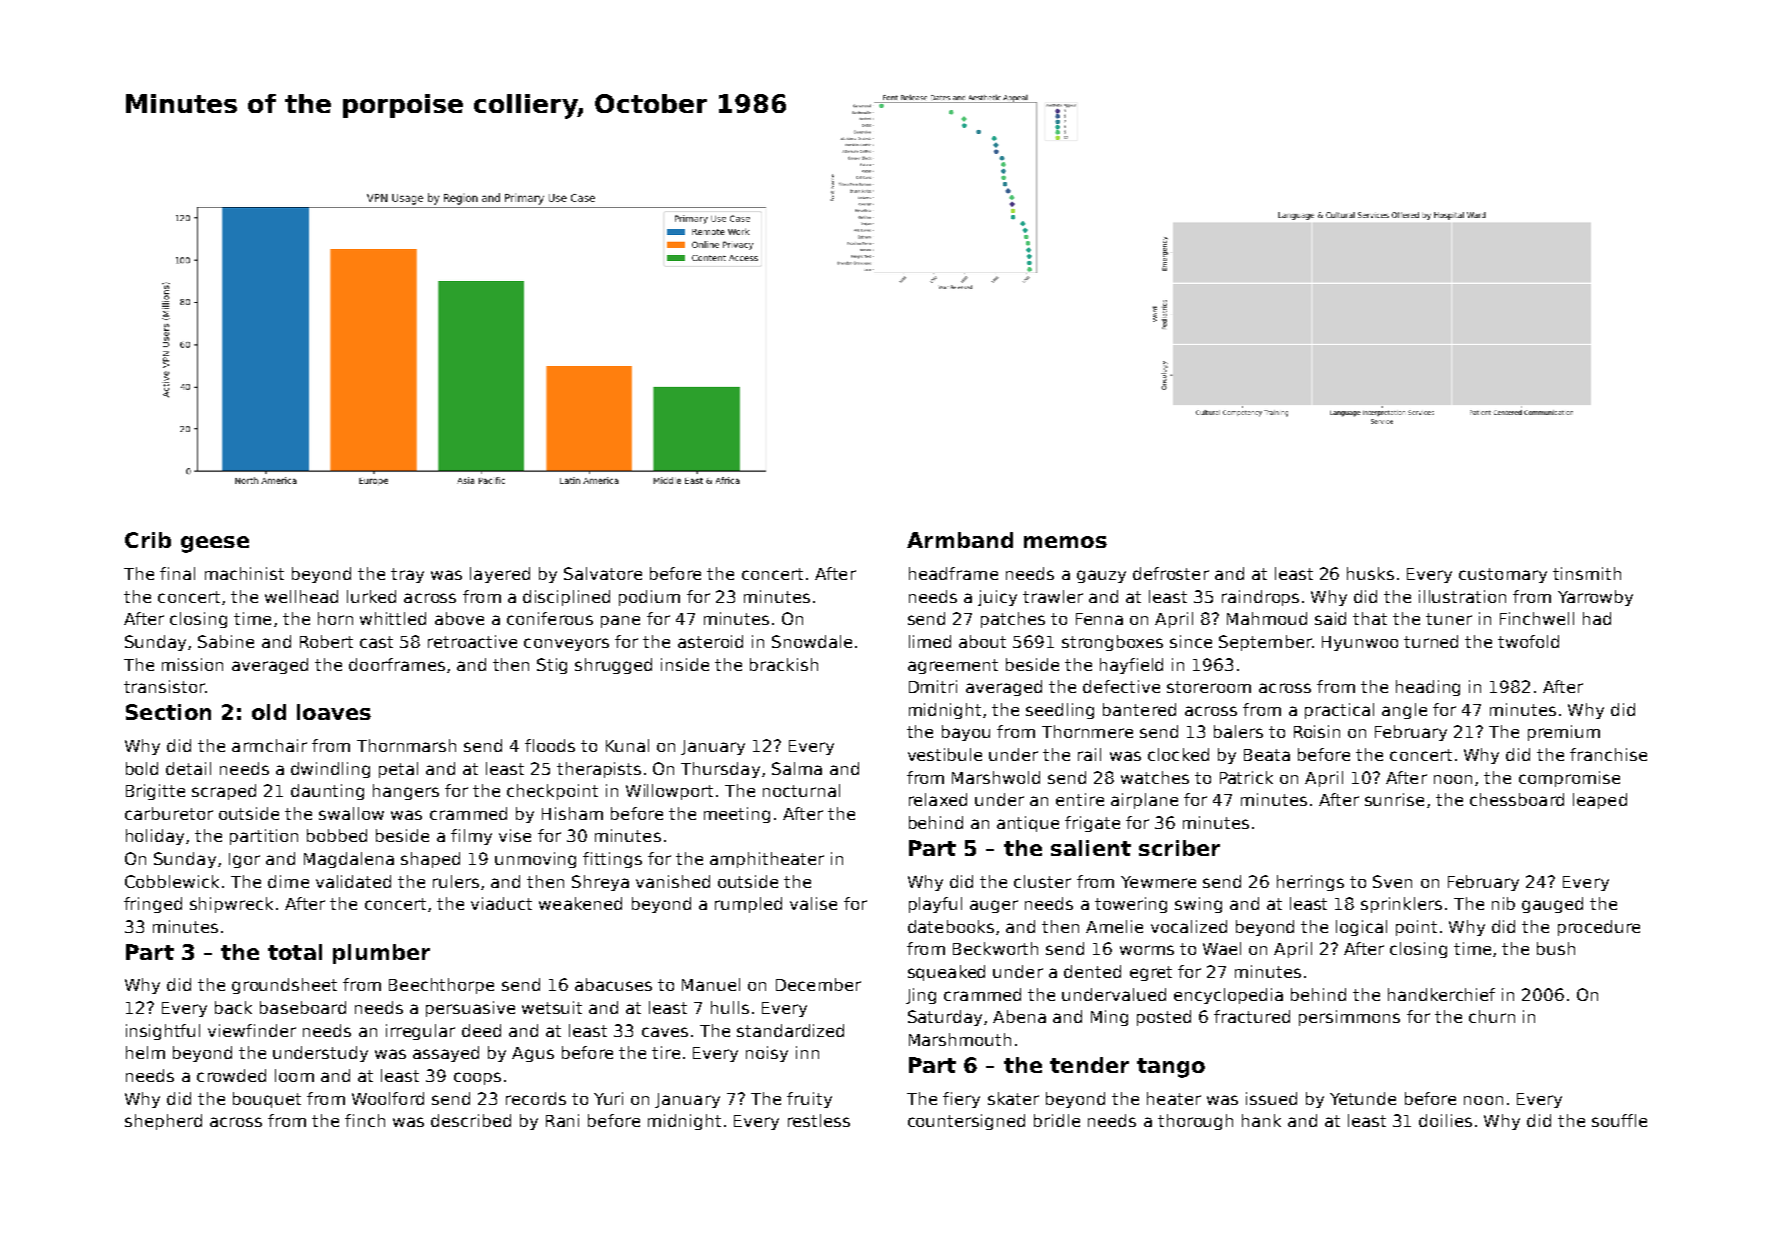 This image has width=1776, height=1256. I want to click on sunrise, so click(1394, 799).
